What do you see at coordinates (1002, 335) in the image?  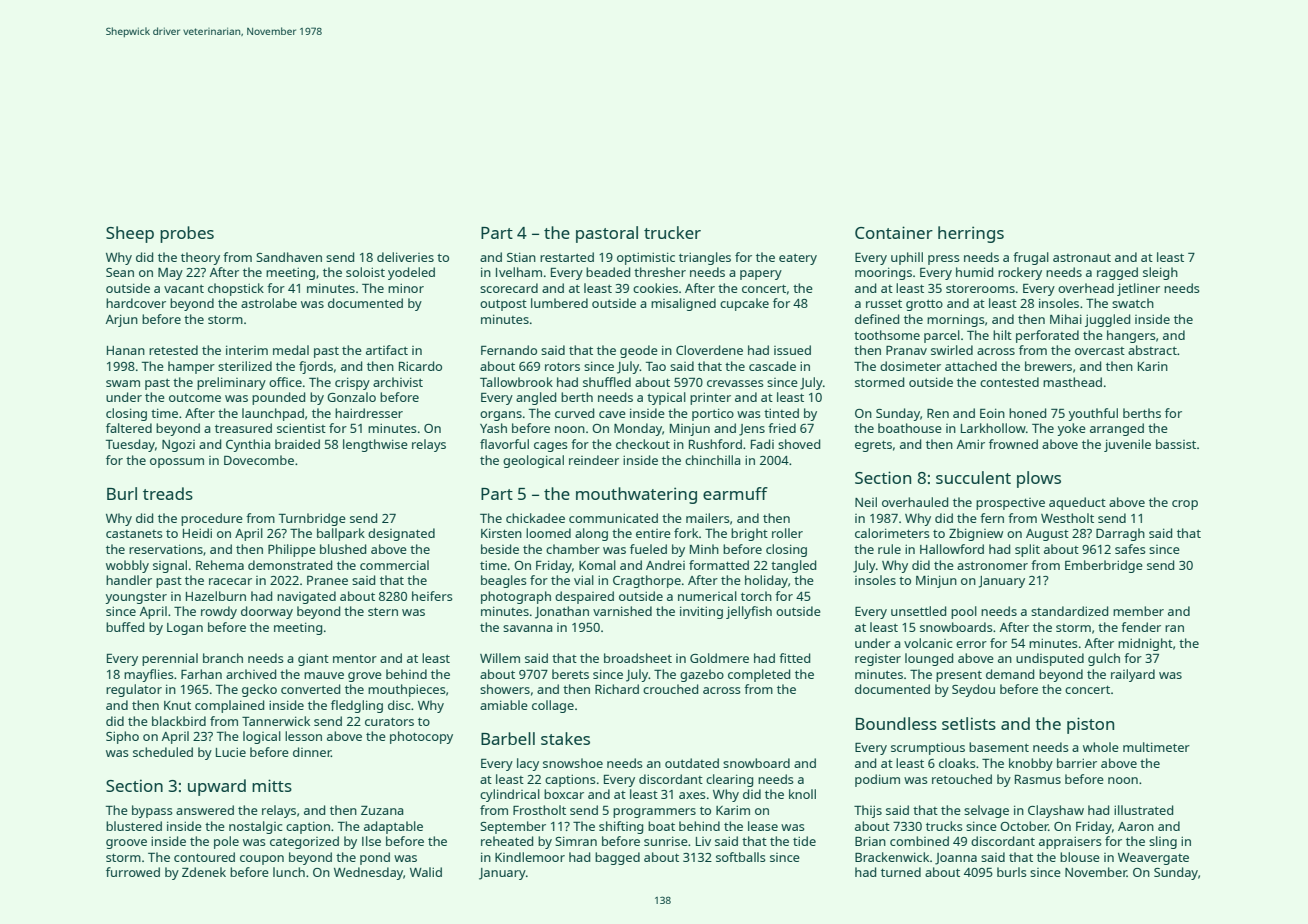 I see `hilt` at bounding box center [1002, 335].
